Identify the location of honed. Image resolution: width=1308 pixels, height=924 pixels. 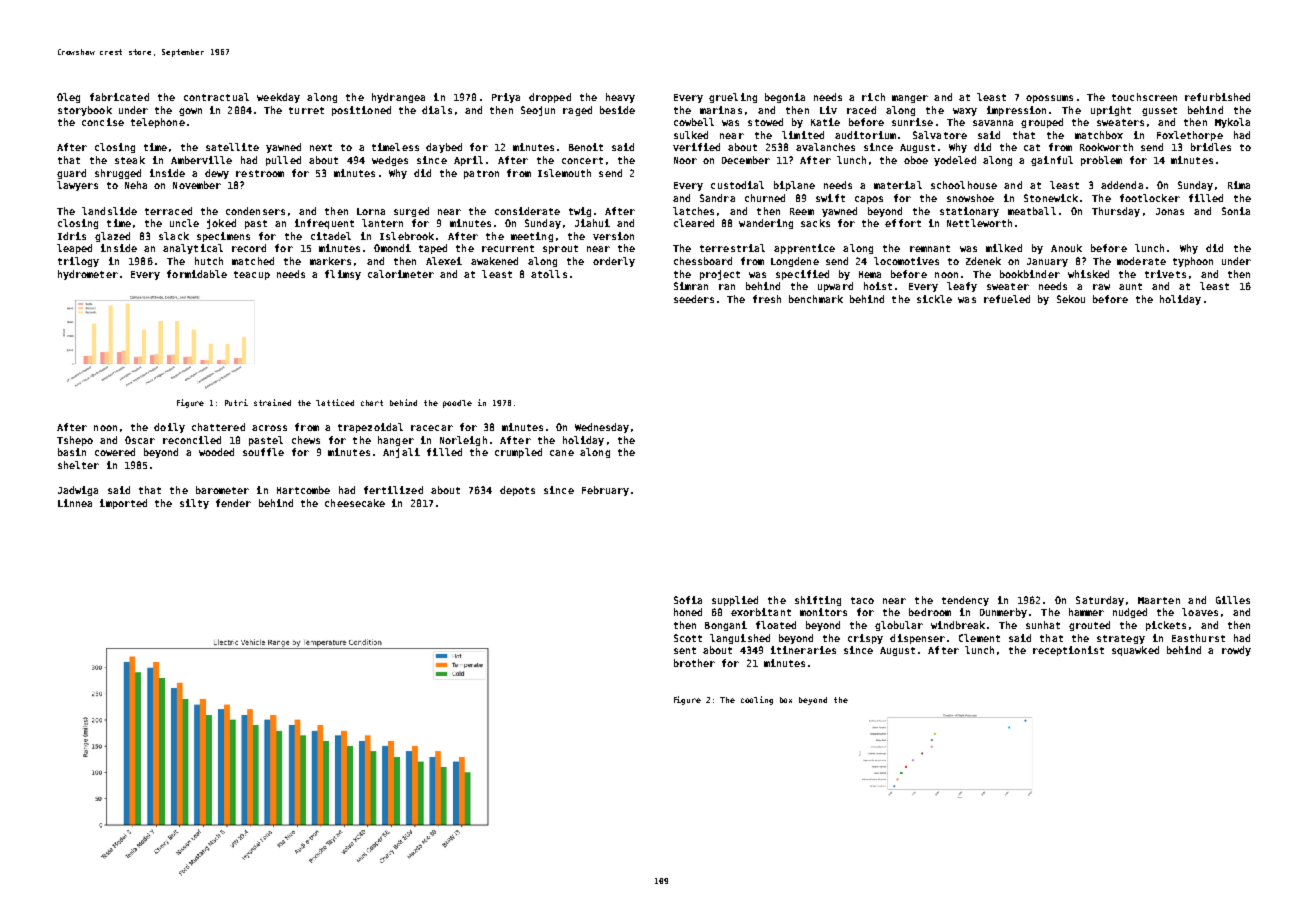
(688, 612).
